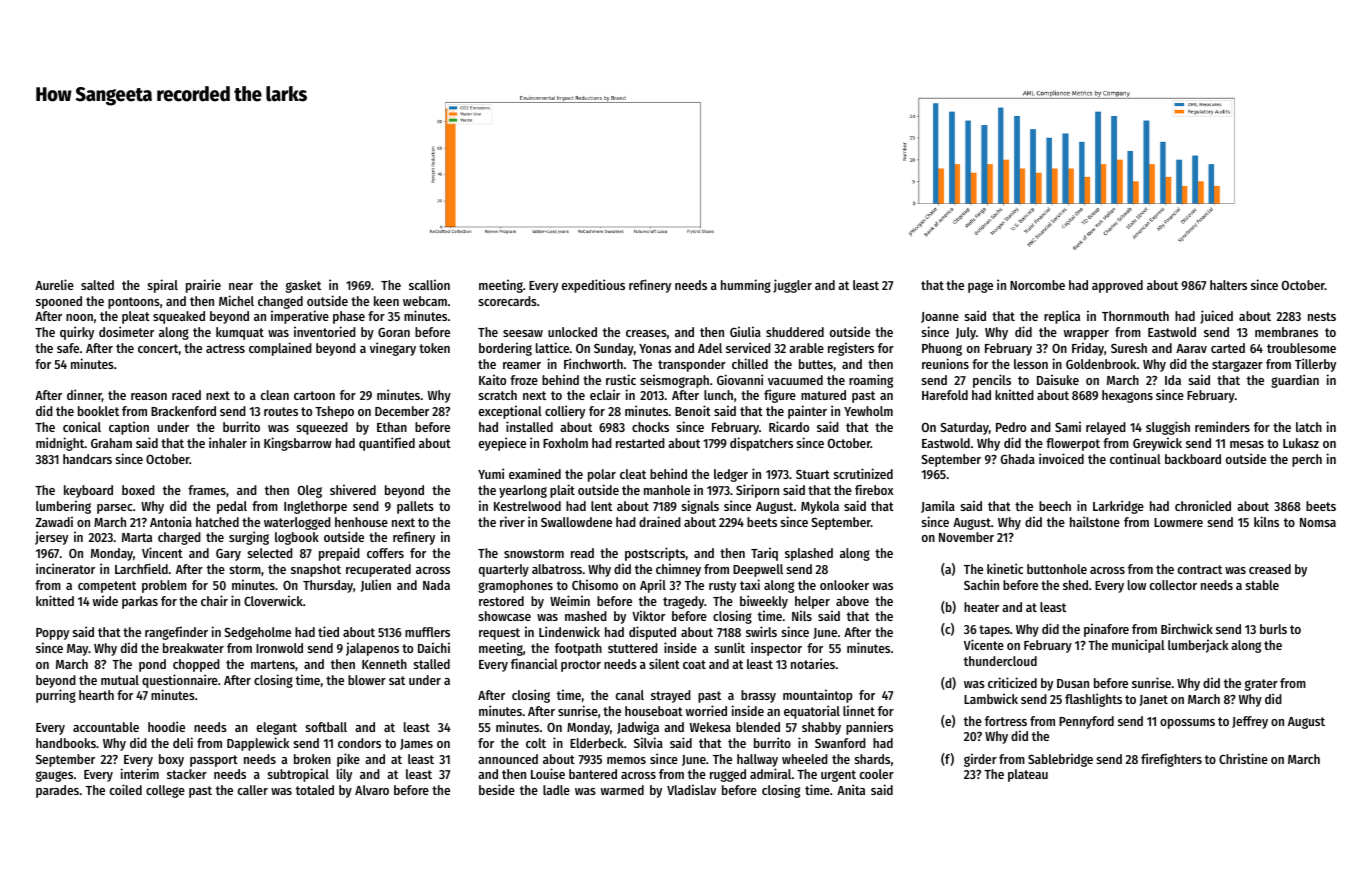  Describe the element at coordinates (66, 743) in the document. I see `handbooks` at that location.
